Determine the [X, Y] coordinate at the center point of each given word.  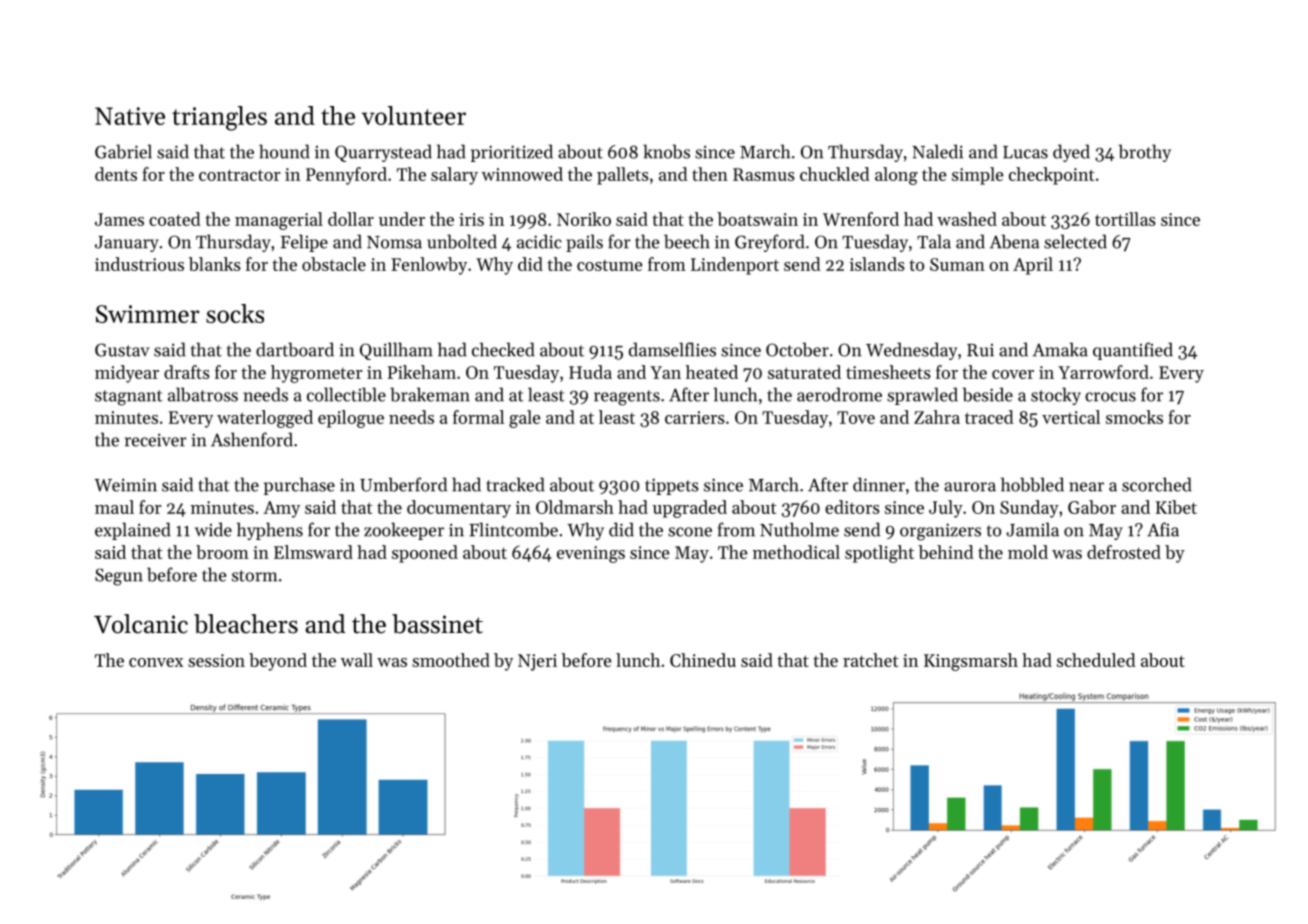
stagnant [129, 398]
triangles [219, 118]
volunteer [414, 115]
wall [357, 660]
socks [235, 313]
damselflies [672, 349]
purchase [299, 486]
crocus [1110, 397]
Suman [957, 264]
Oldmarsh [575, 507]
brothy [1145, 153]
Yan [665, 372]
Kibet [1176, 507]
